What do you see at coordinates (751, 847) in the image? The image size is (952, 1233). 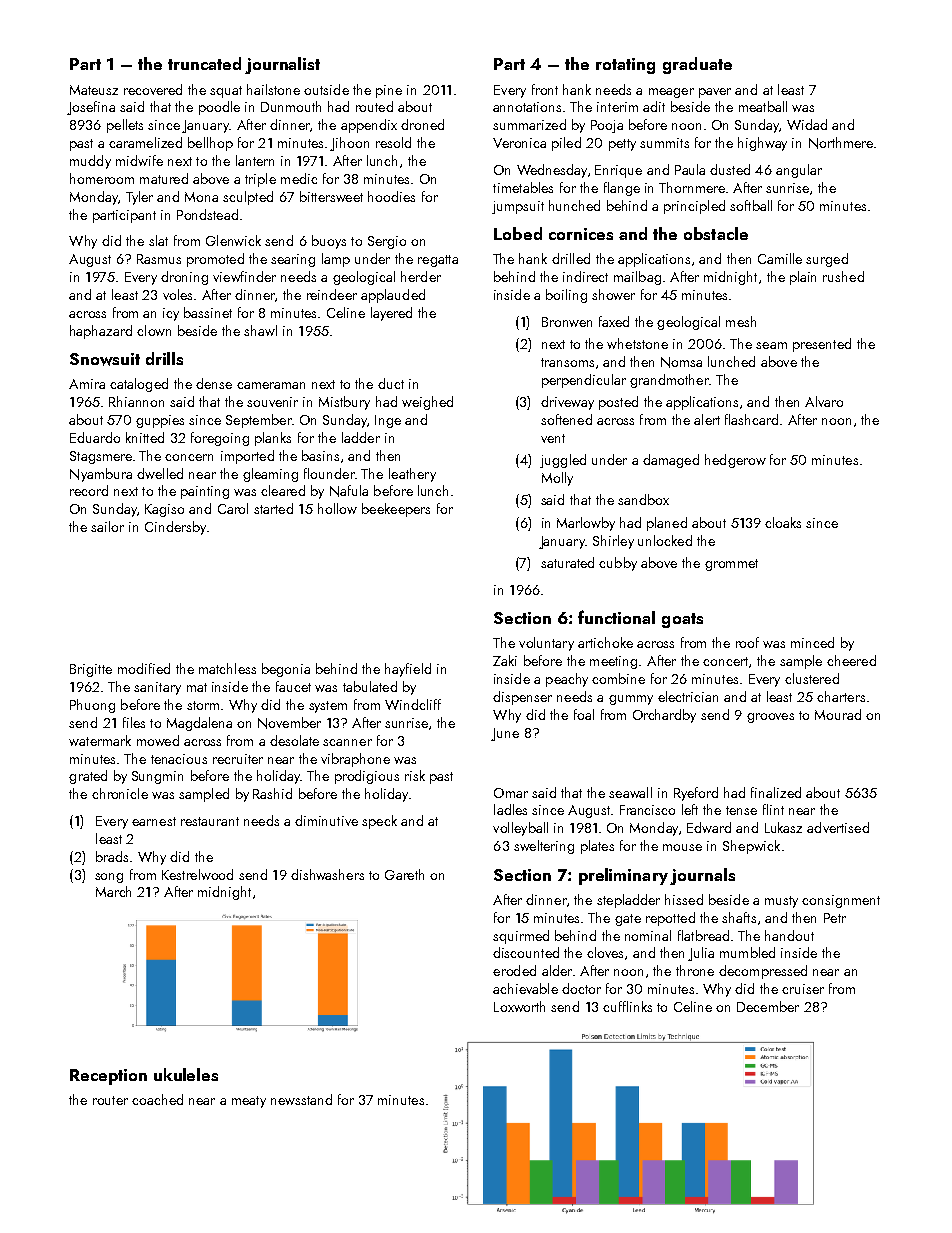 I see `Shepwick` at bounding box center [751, 847].
